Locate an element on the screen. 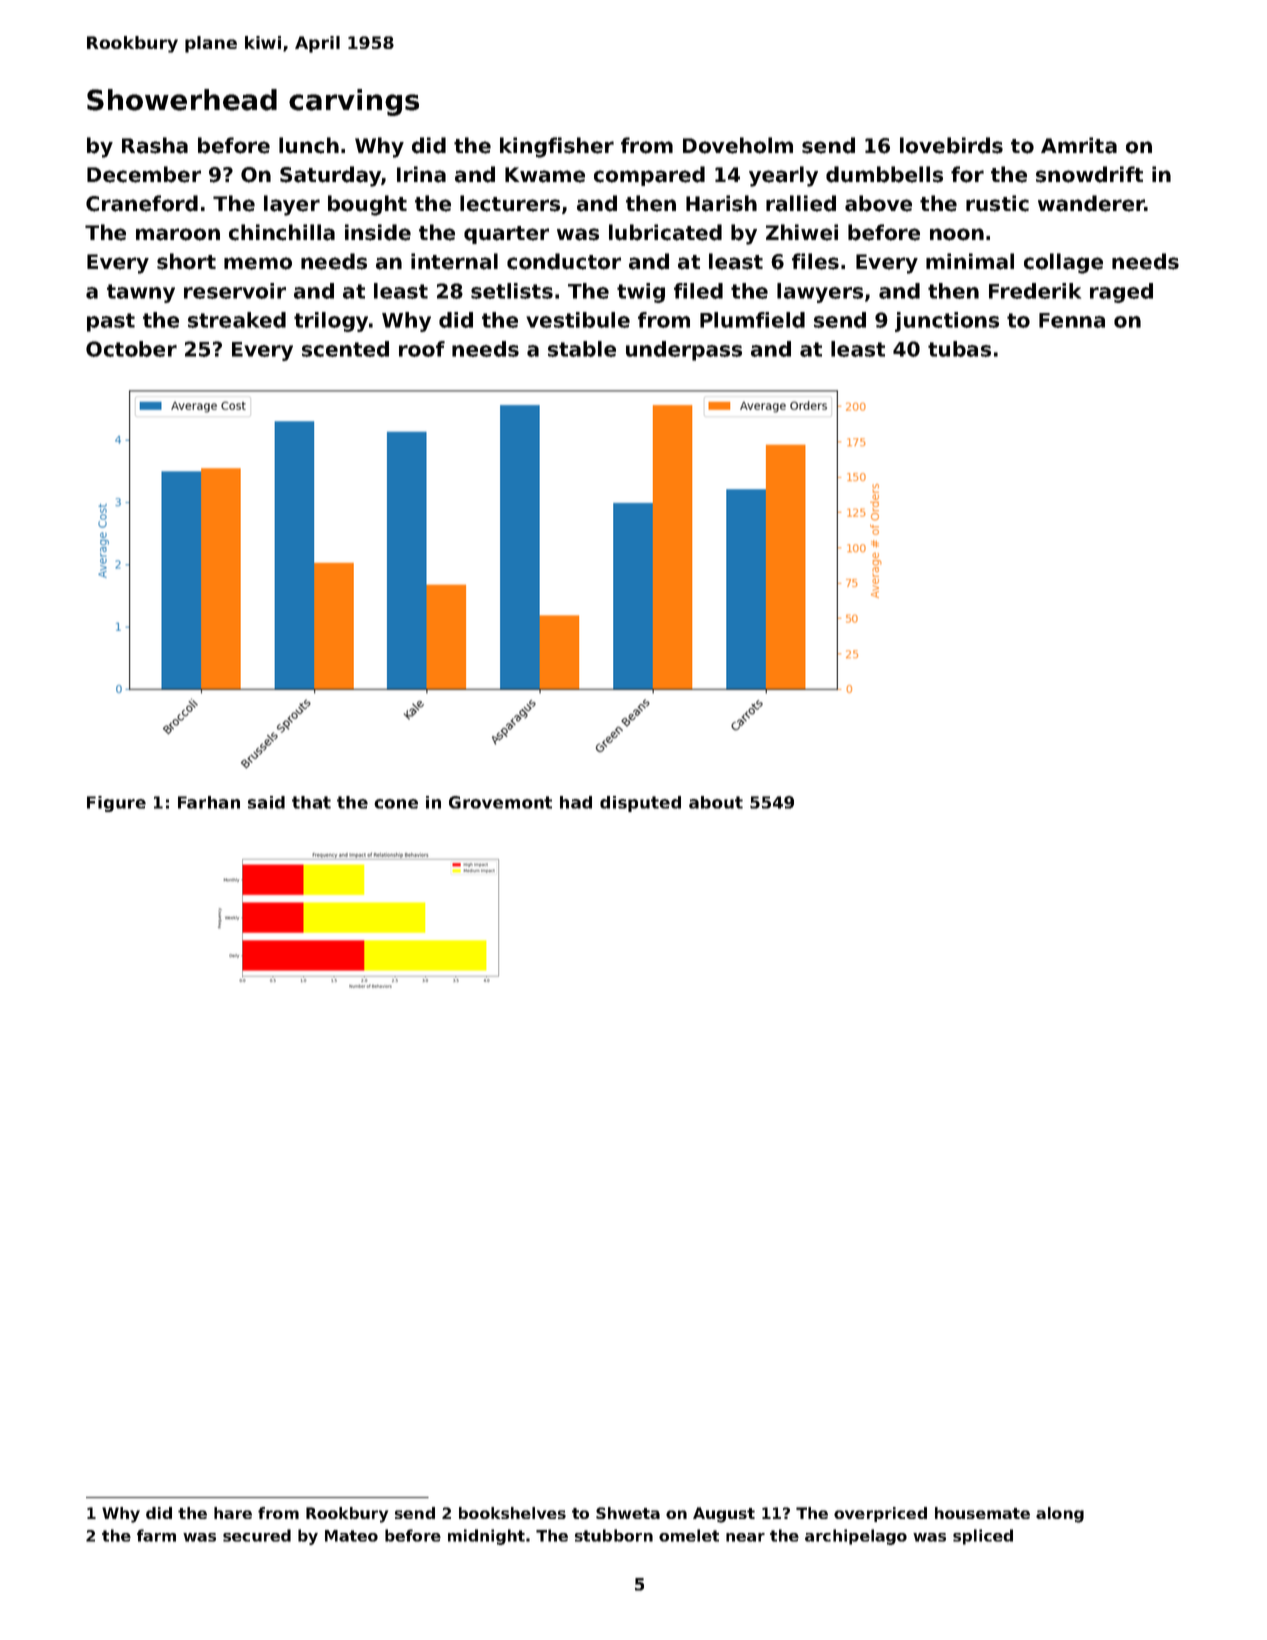 This screenshot has width=1267, height=1640. Doveholm is located at coordinates (738, 145).
